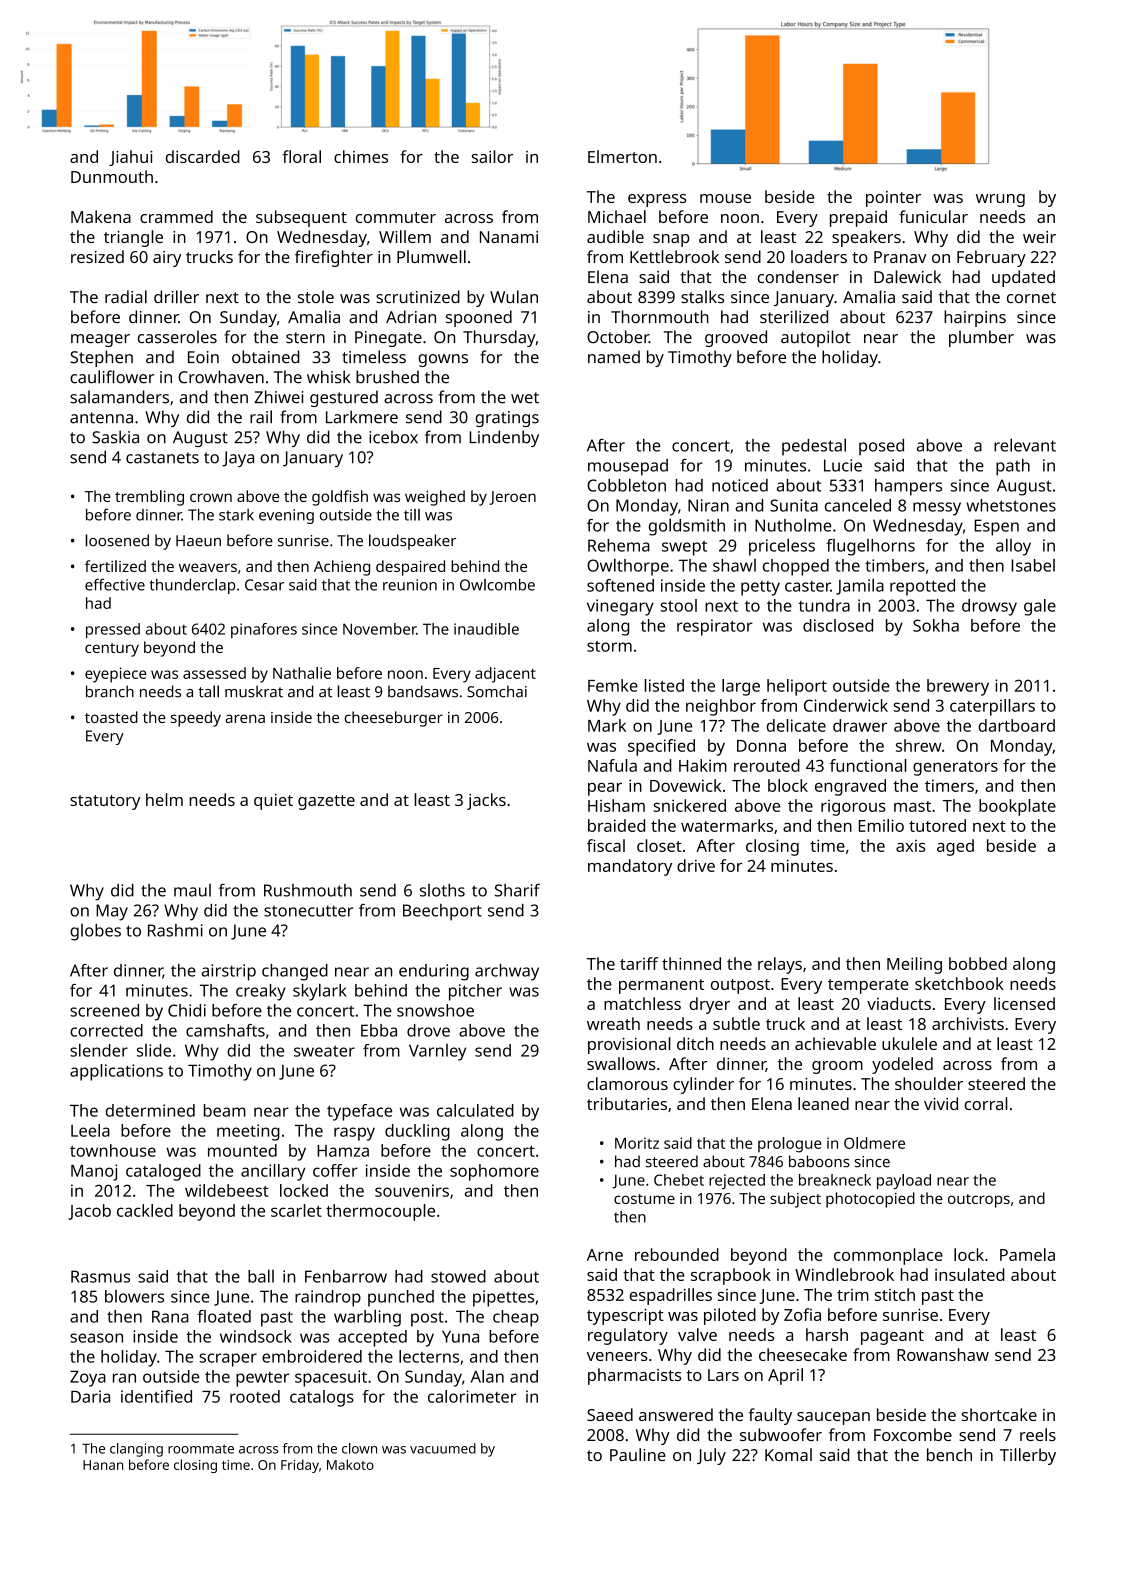 Image resolution: width=1126 pixels, height=1592 pixels. Describe the element at coordinates (115, 437) in the document. I see `Saskia` at that location.
